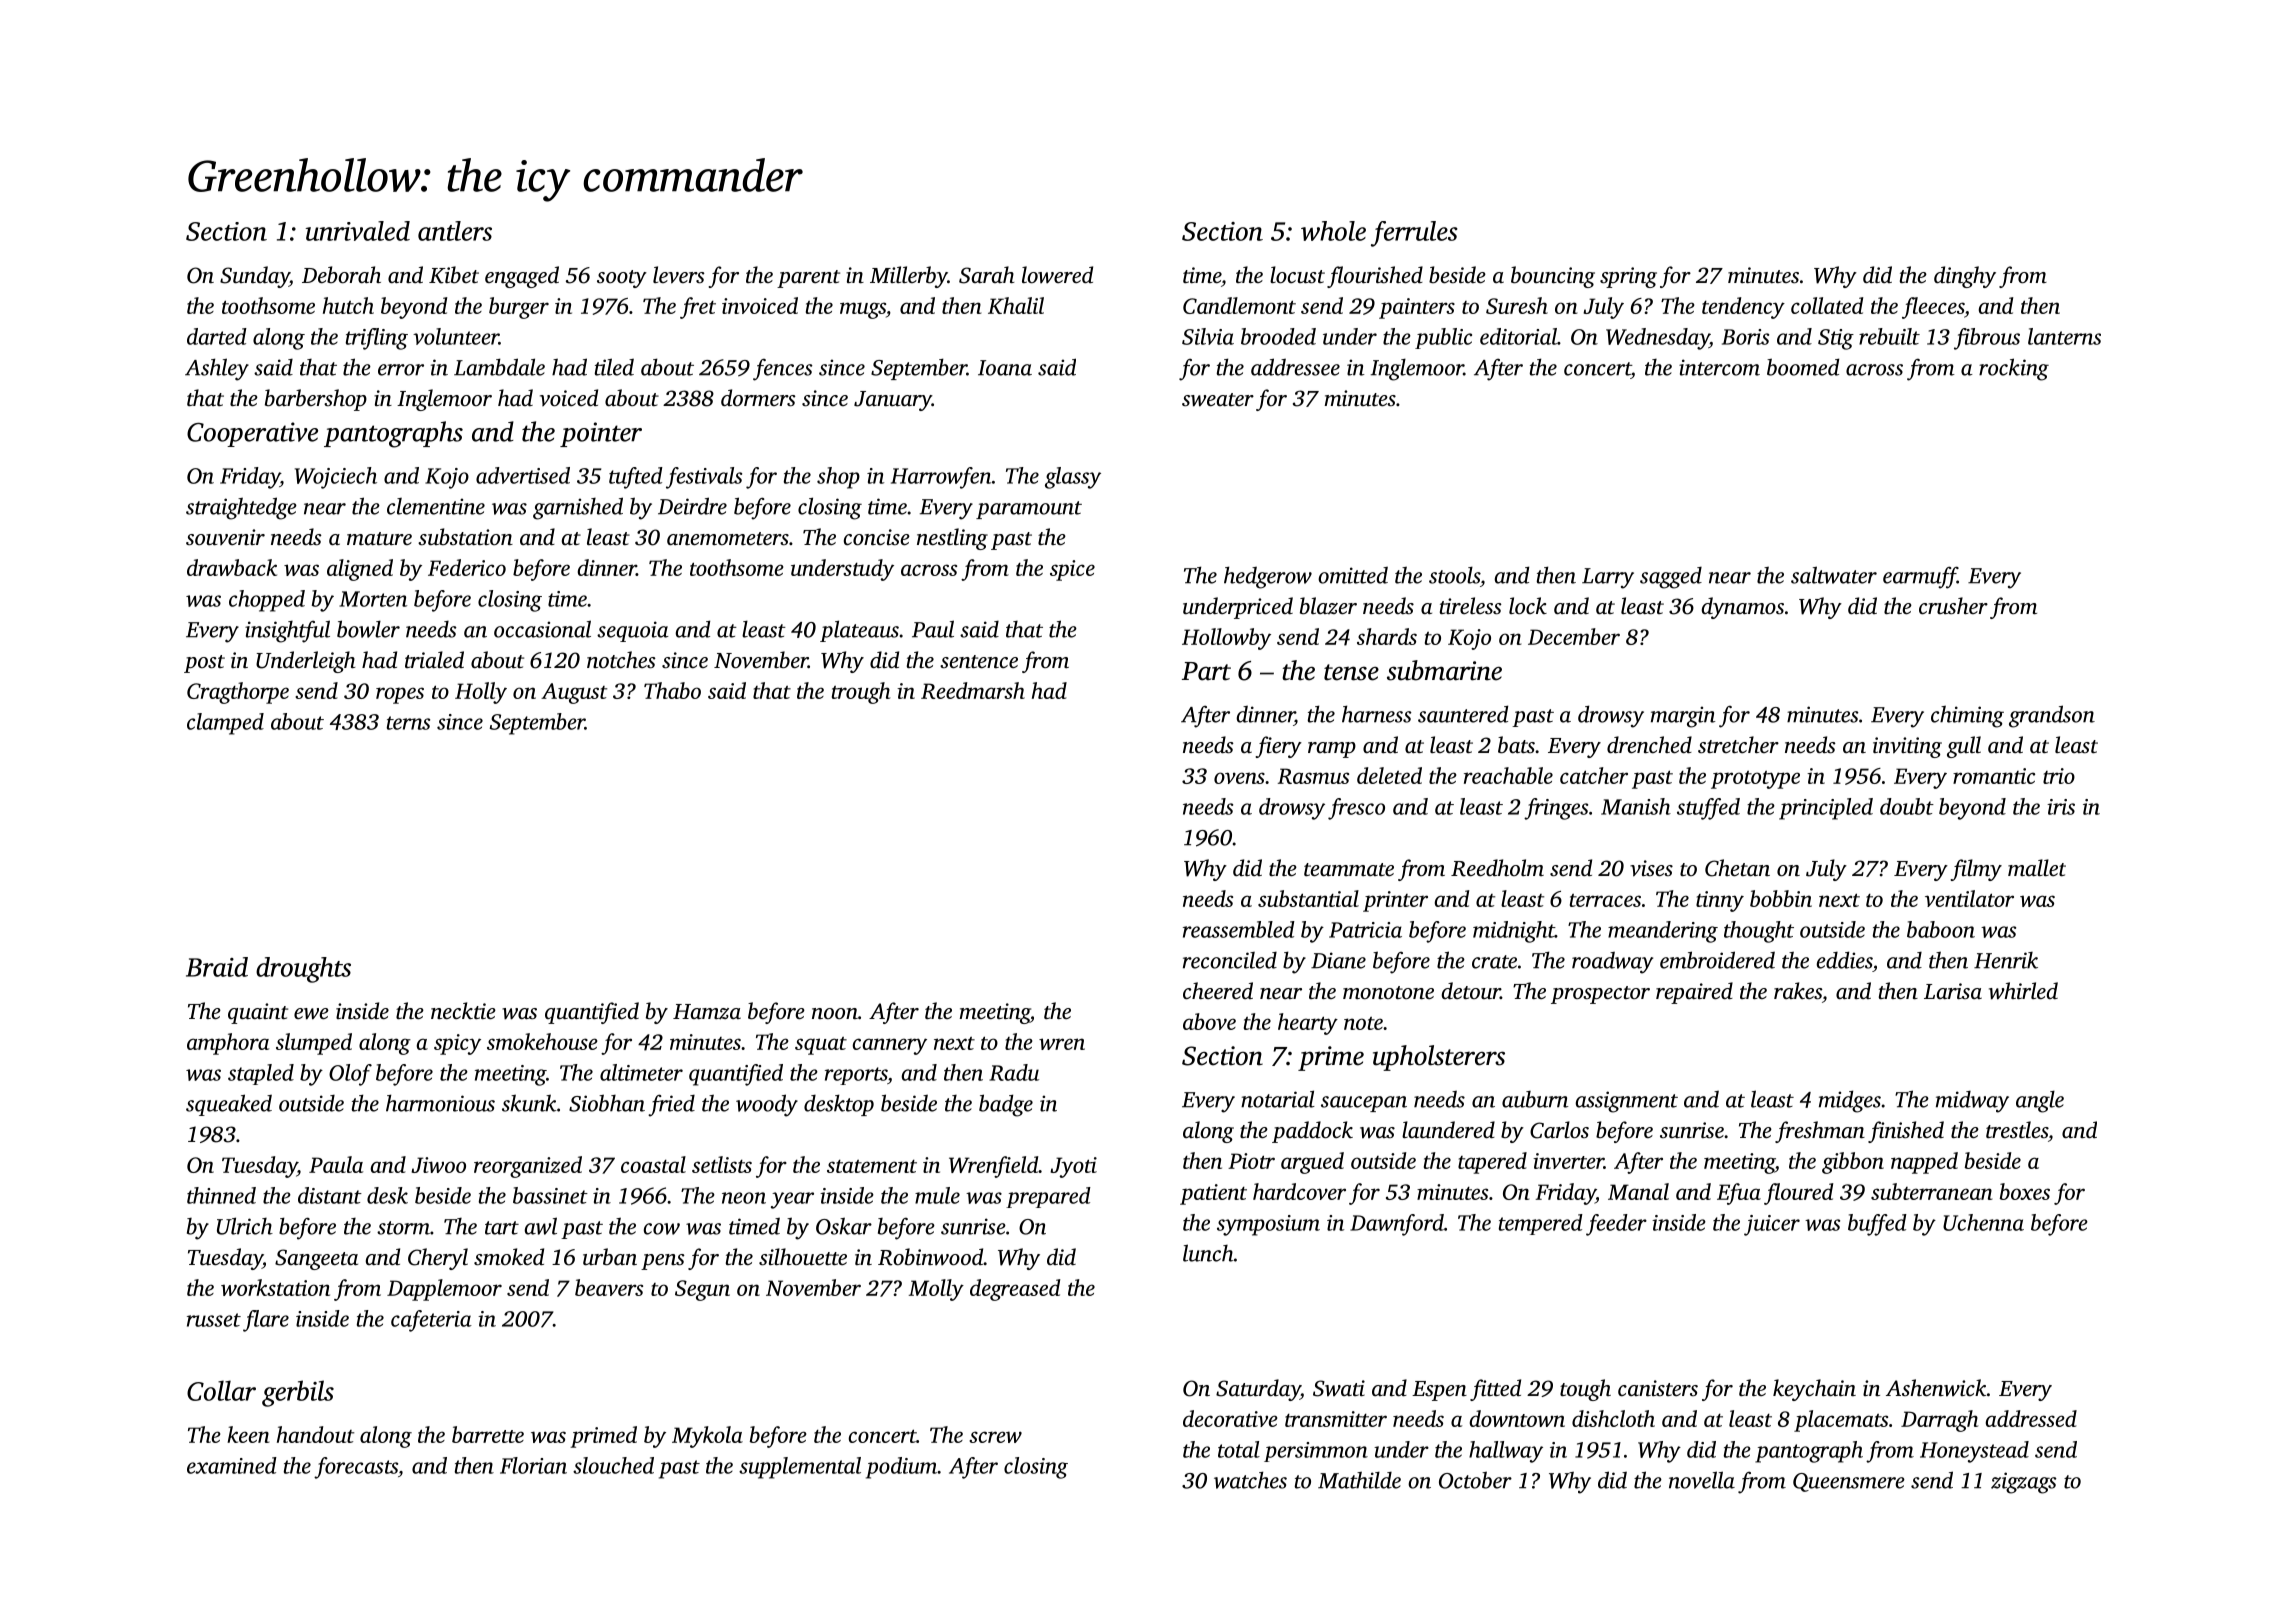  Describe the element at coordinates (1683, 717) in the screenshot. I see `margin` at that location.
